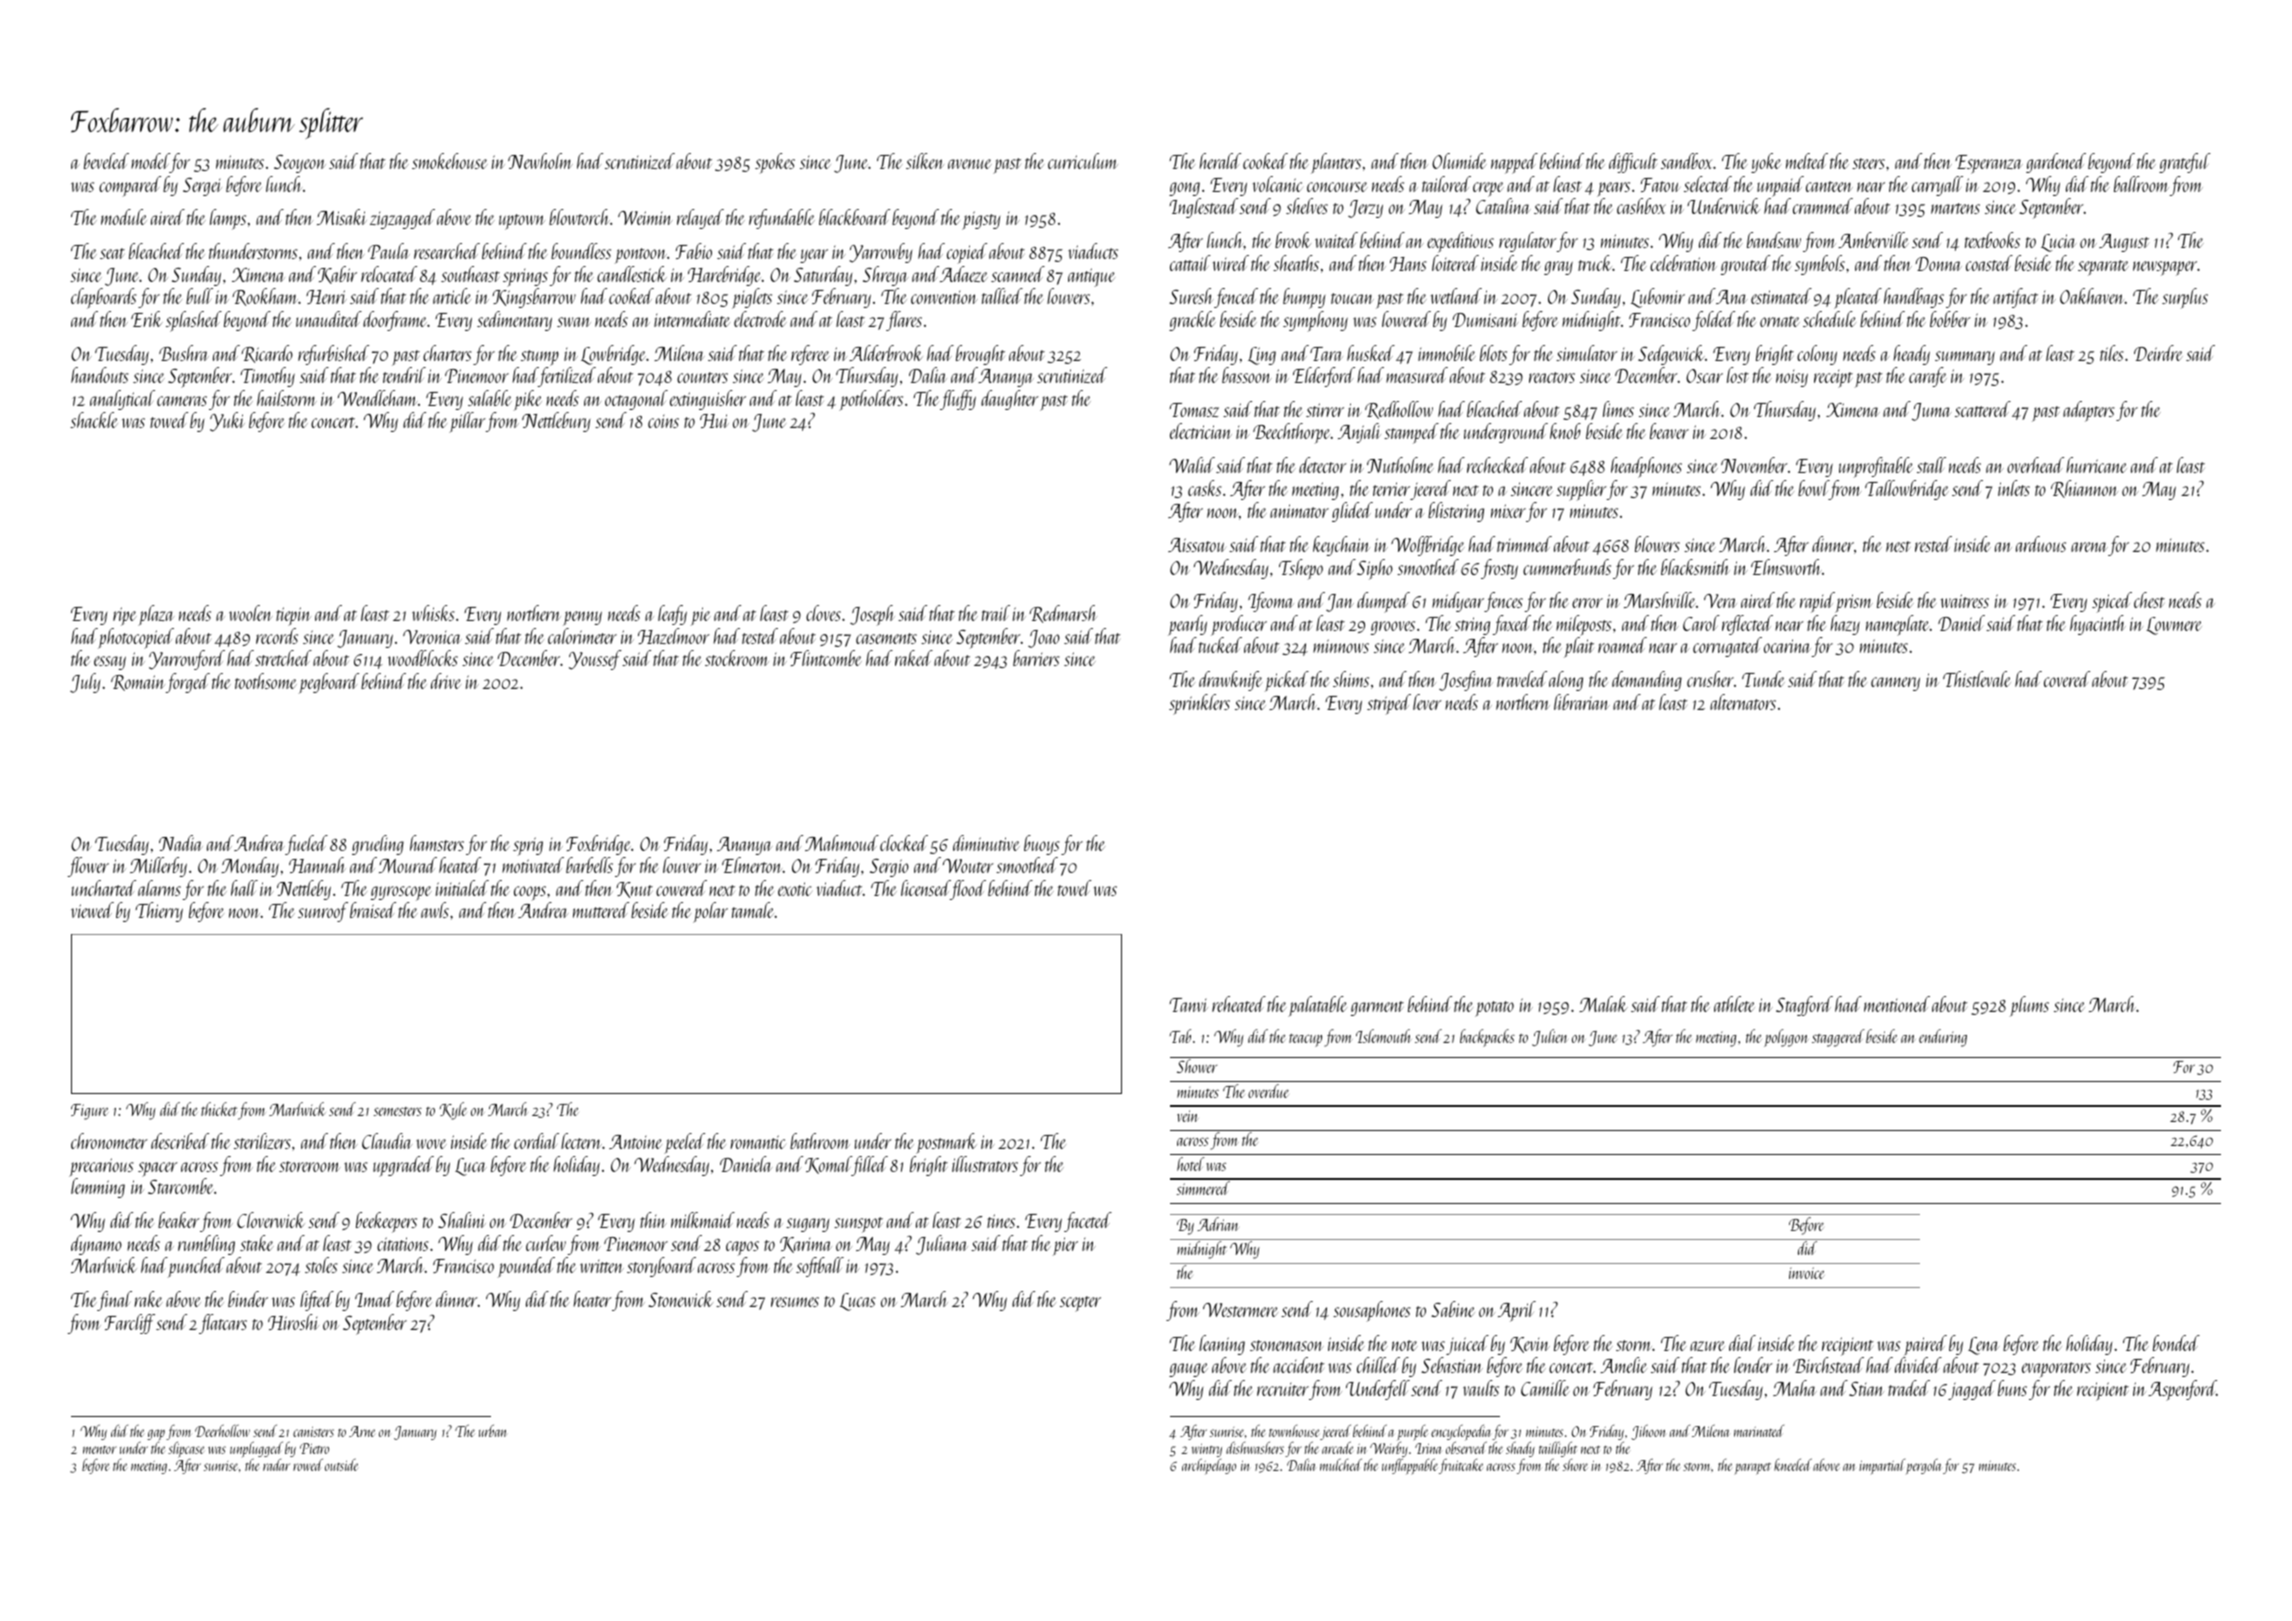  What do you see at coordinates (293, 1322) in the screenshot?
I see `Hiroshi` at bounding box center [293, 1322].
